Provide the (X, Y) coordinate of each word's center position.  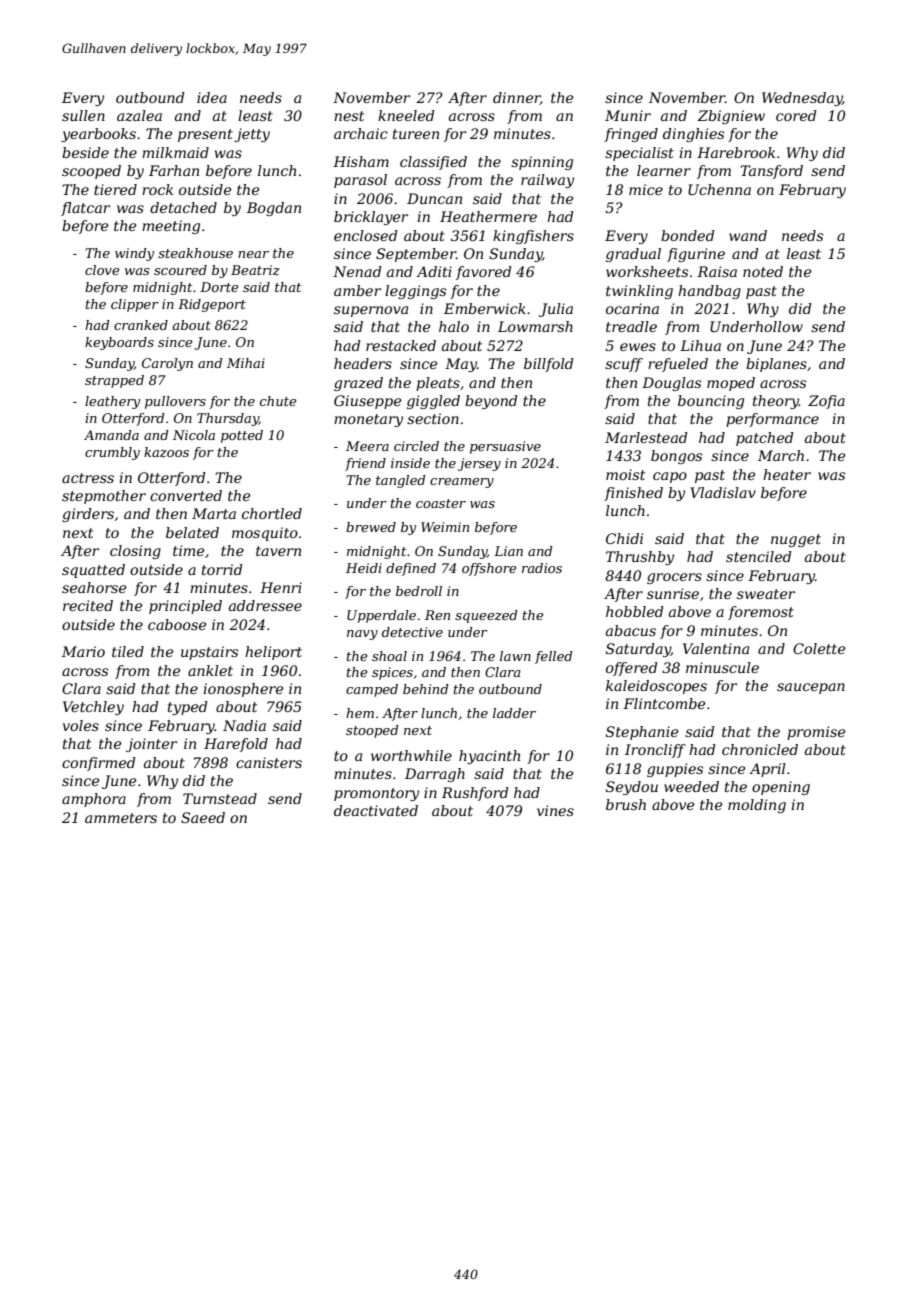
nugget (796, 540)
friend (365, 464)
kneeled (406, 115)
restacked (401, 345)
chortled (272, 513)
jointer (151, 745)
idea (212, 97)
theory (776, 402)
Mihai (246, 363)
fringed (631, 135)
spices (392, 673)
